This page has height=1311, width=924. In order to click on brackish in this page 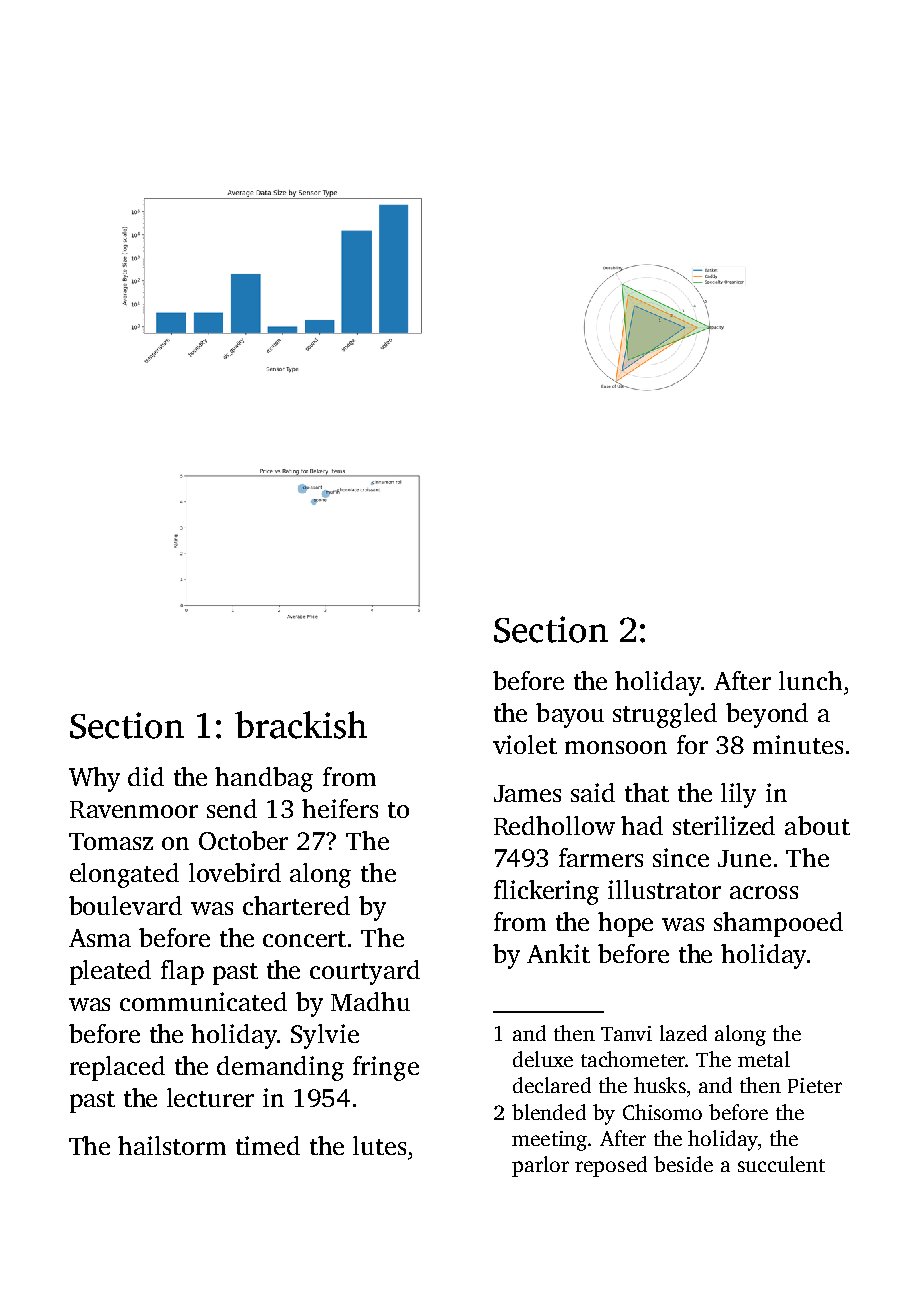, I will do `click(301, 725)`.
